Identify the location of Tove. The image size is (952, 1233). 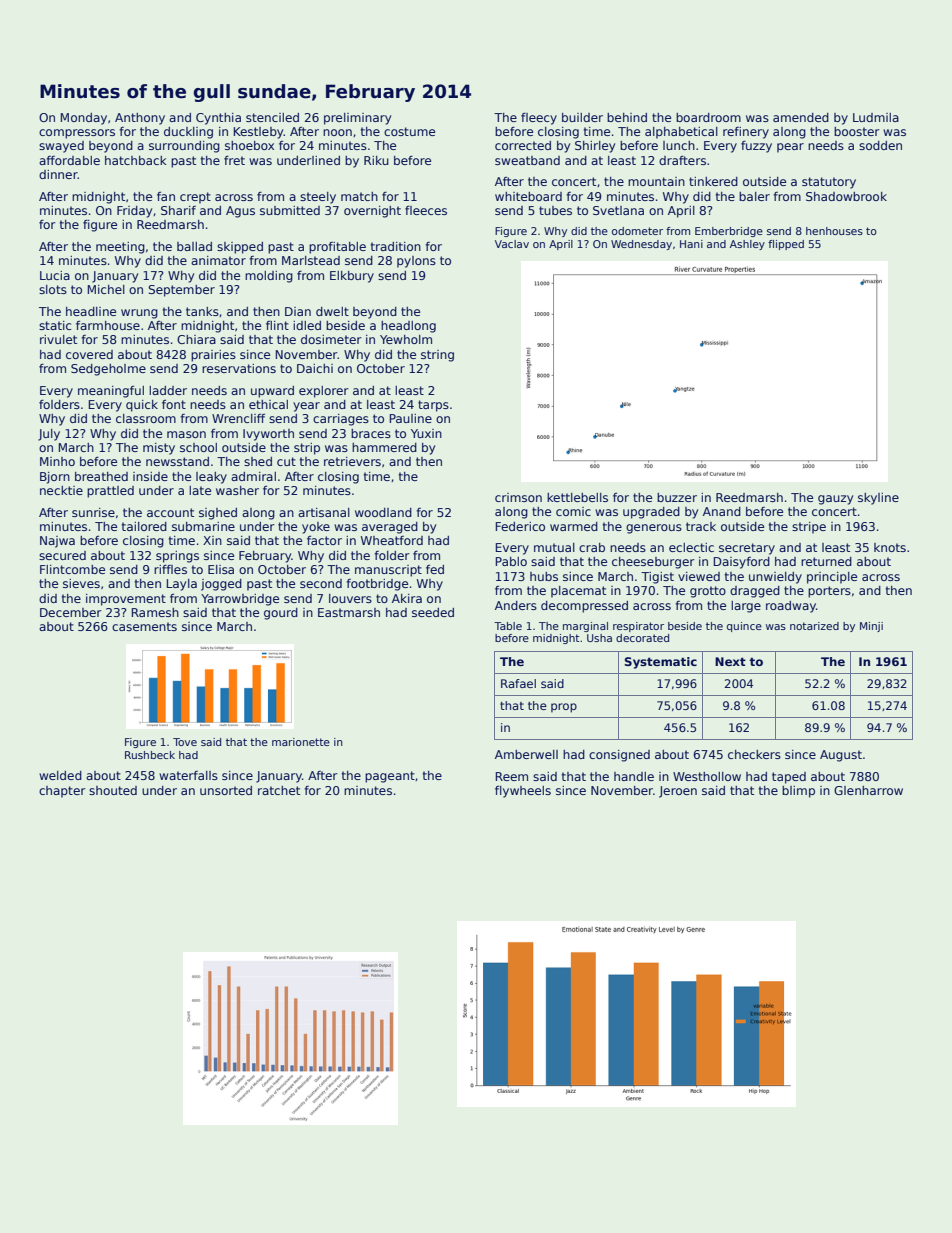
(185, 742).
